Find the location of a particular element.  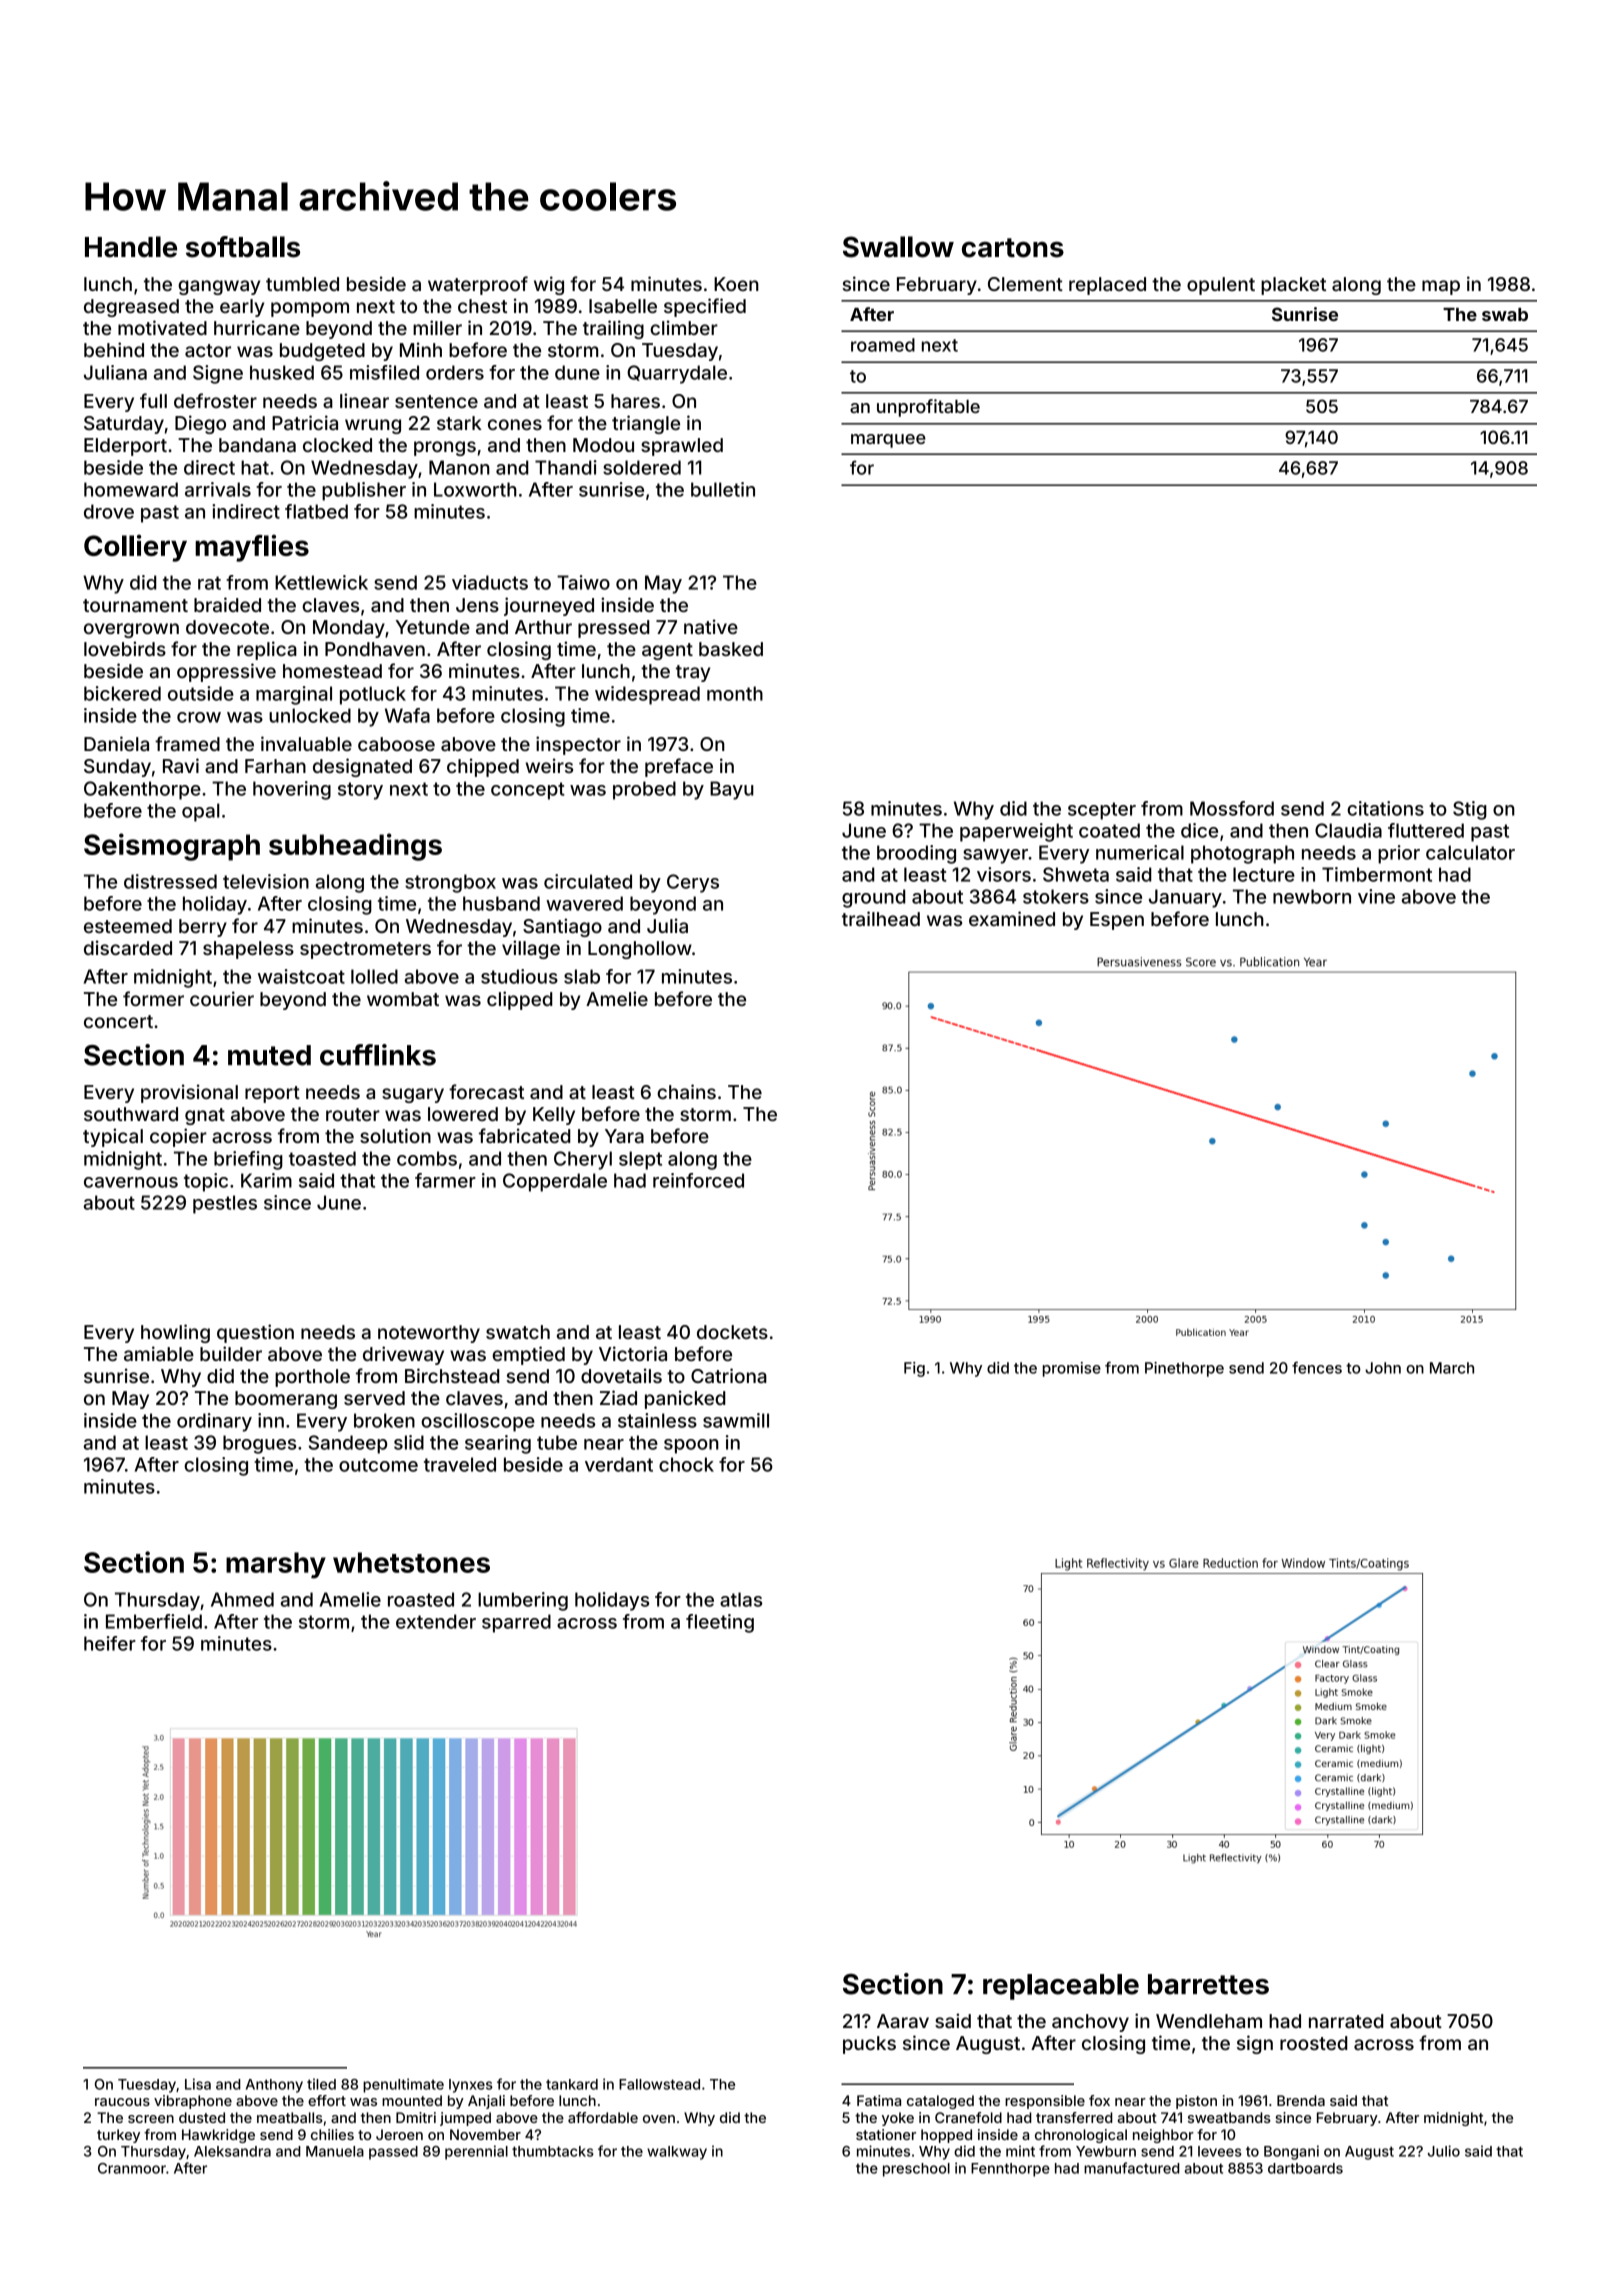

map is located at coordinates (1441, 287).
